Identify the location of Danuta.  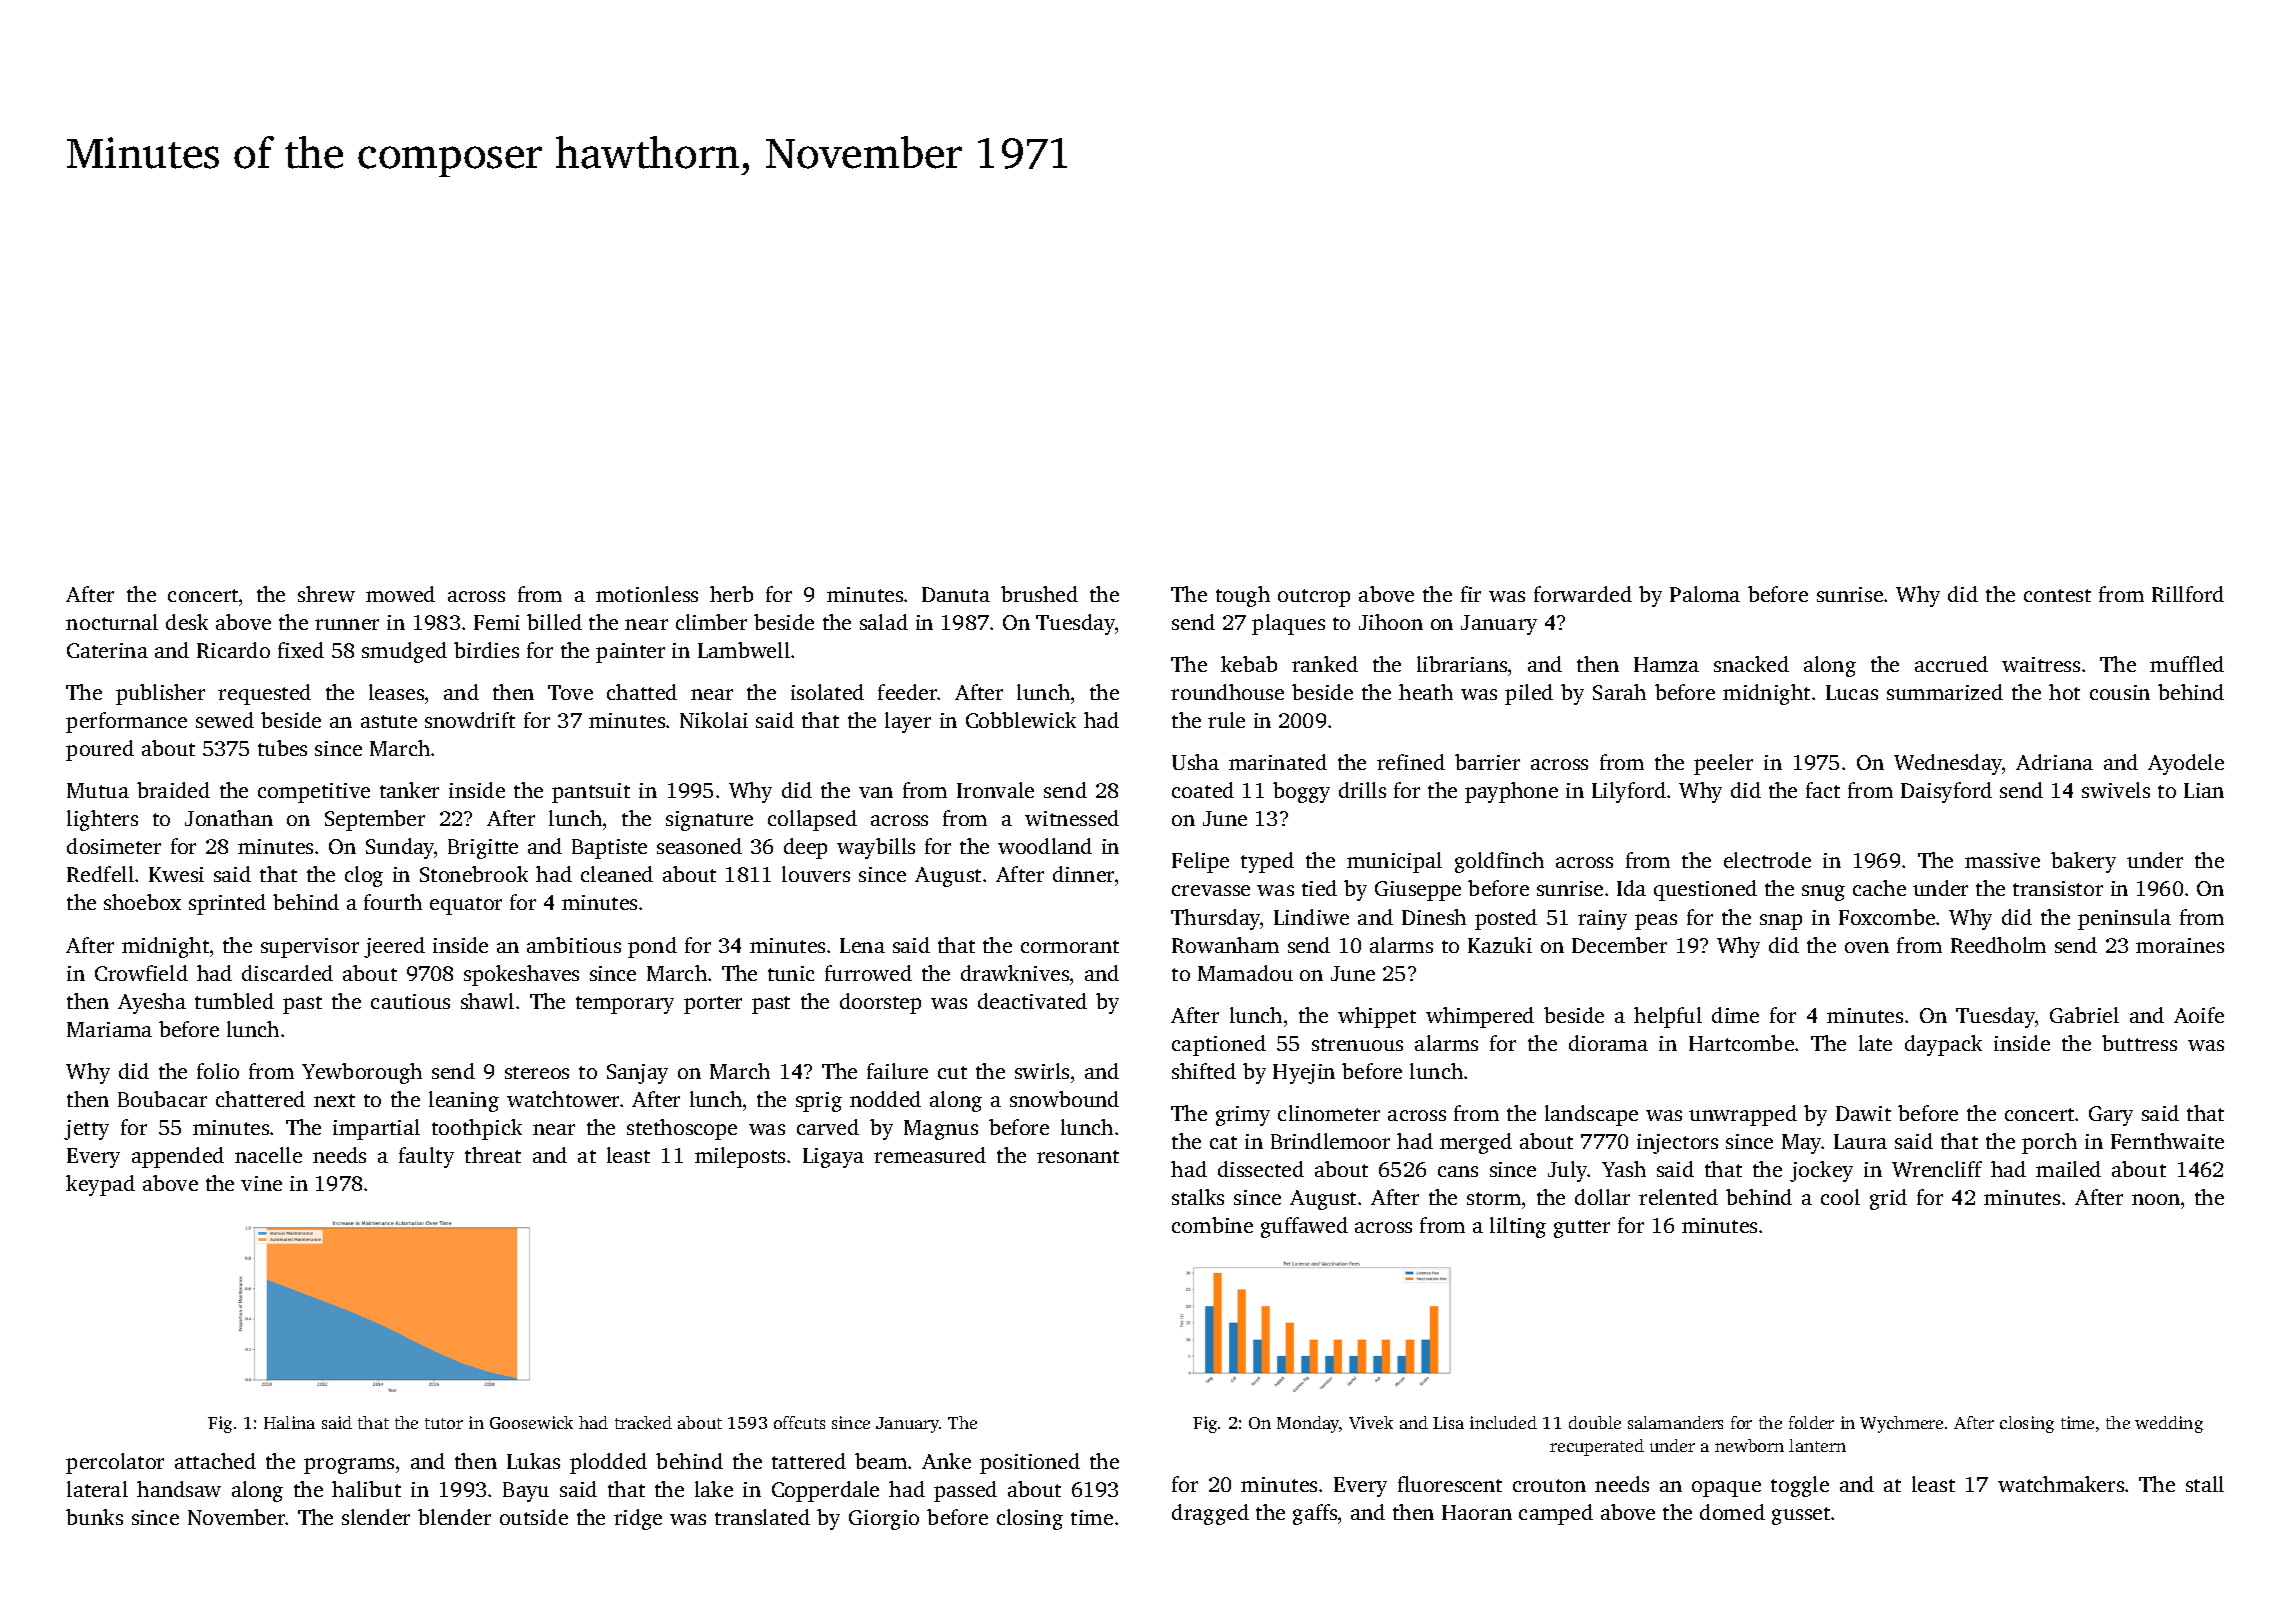
(956, 594).
